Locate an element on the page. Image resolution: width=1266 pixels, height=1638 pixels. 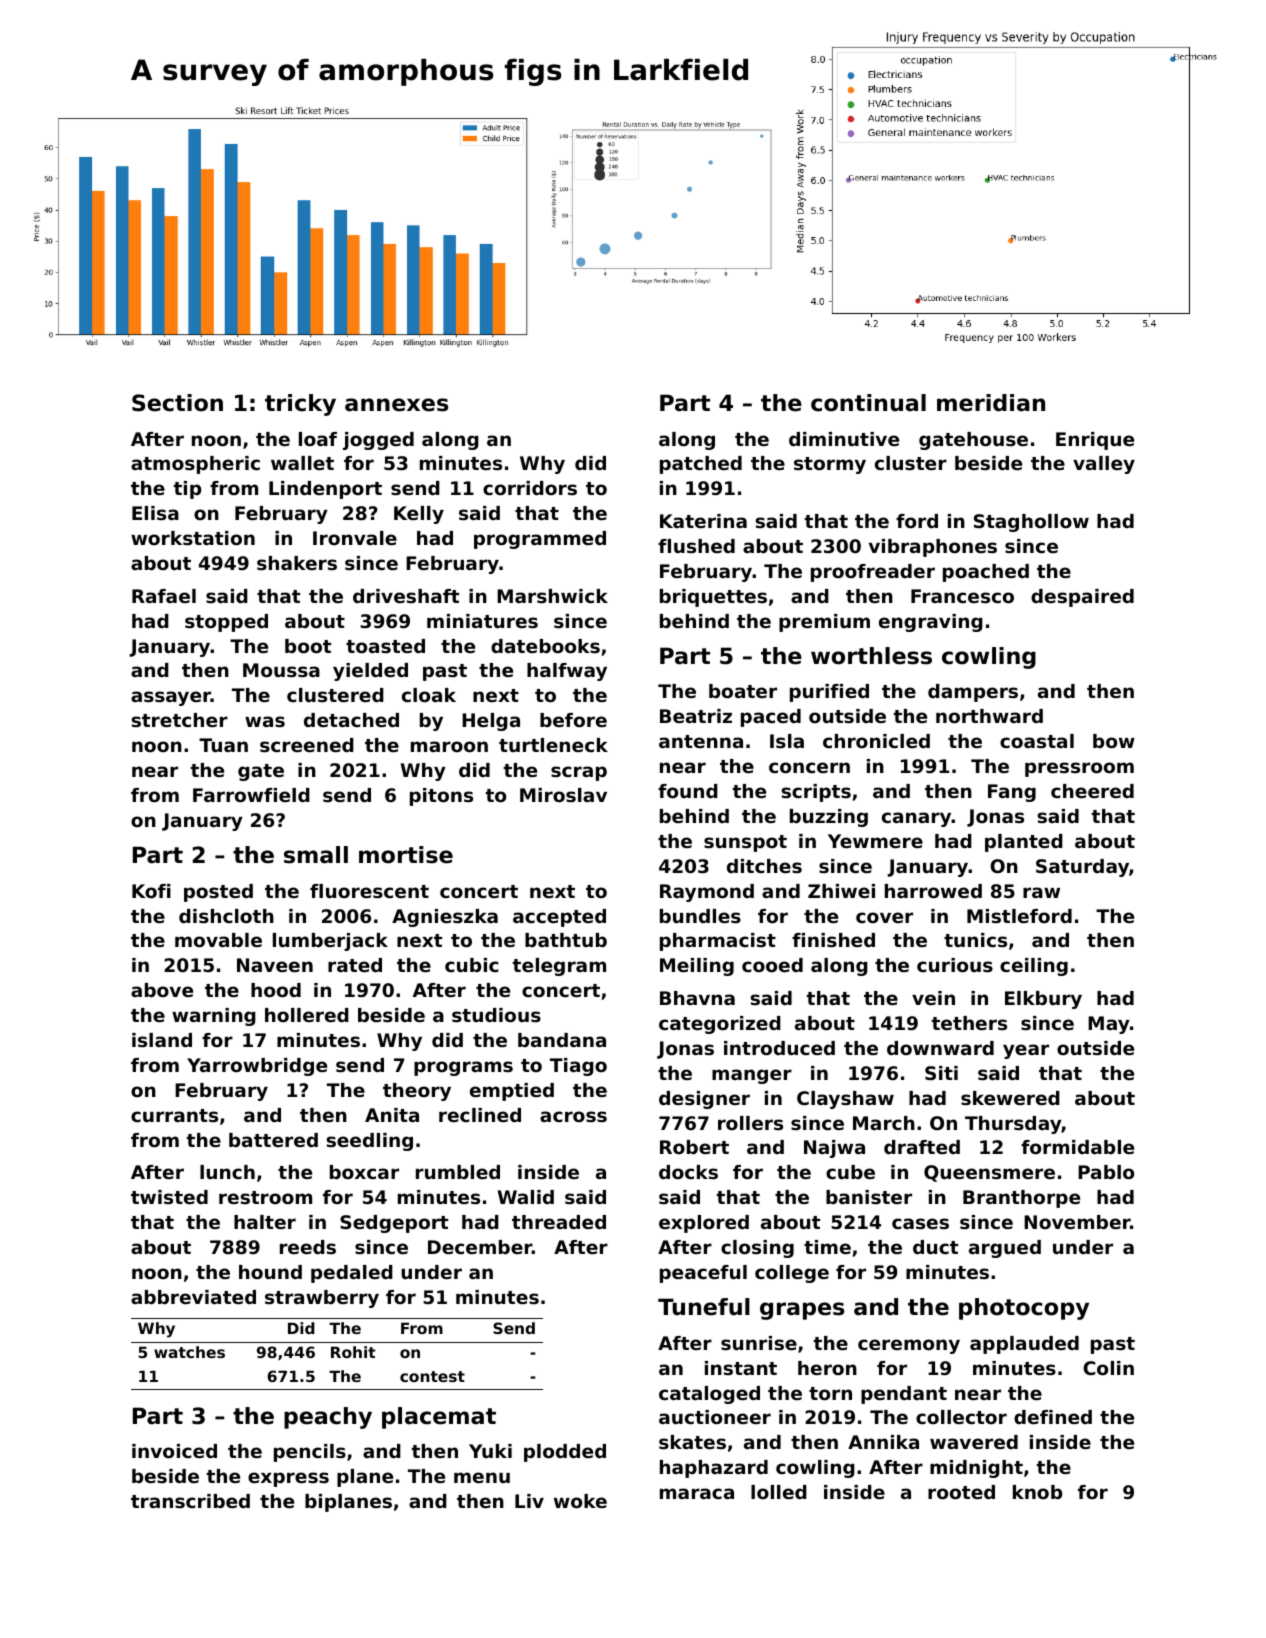
manger is located at coordinates (752, 1076).
